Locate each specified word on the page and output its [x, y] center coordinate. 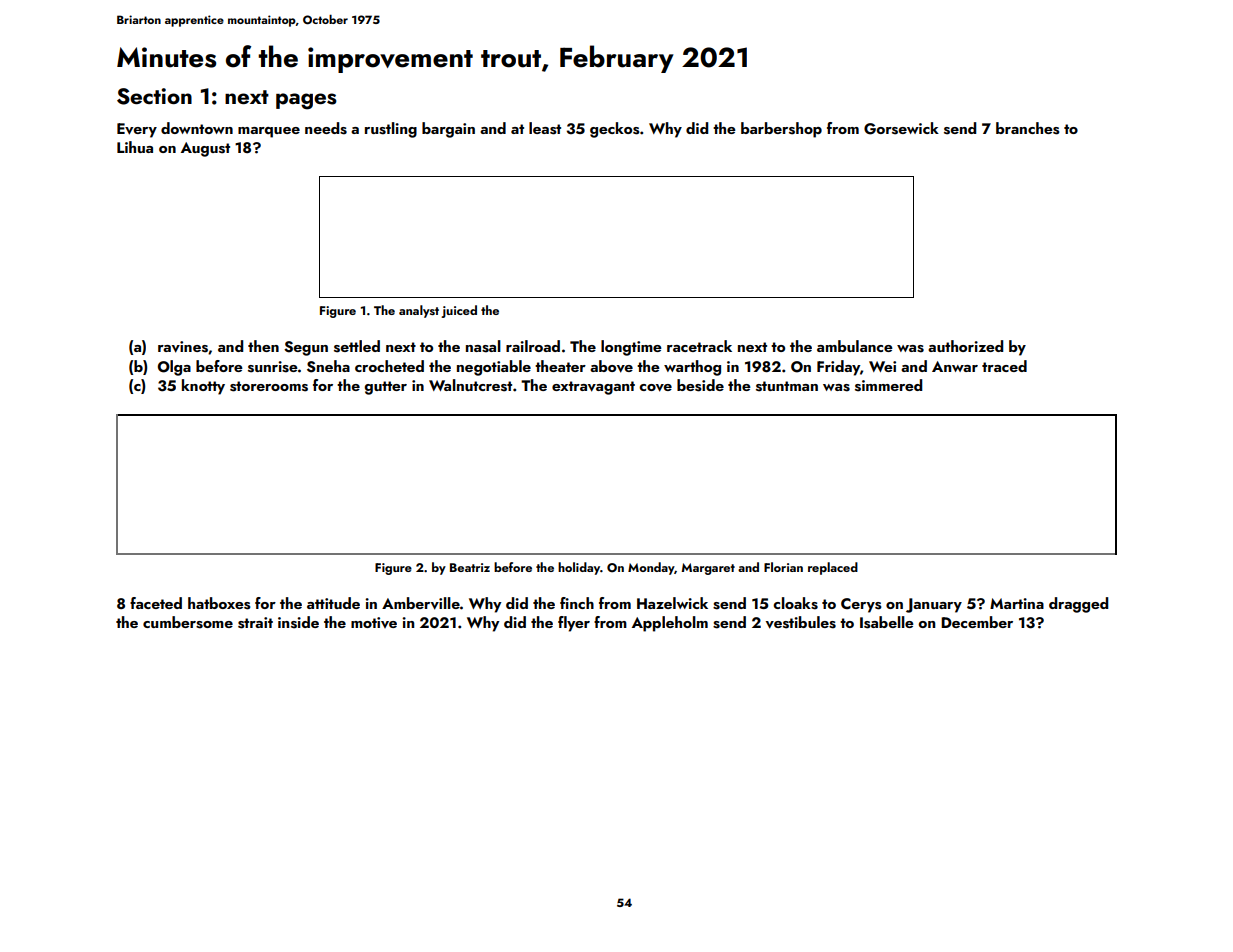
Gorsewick [901, 128]
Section [154, 96]
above [611, 366]
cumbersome [188, 622]
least [545, 128]
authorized [965, 346]
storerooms [269, 386]
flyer [574, 624]
